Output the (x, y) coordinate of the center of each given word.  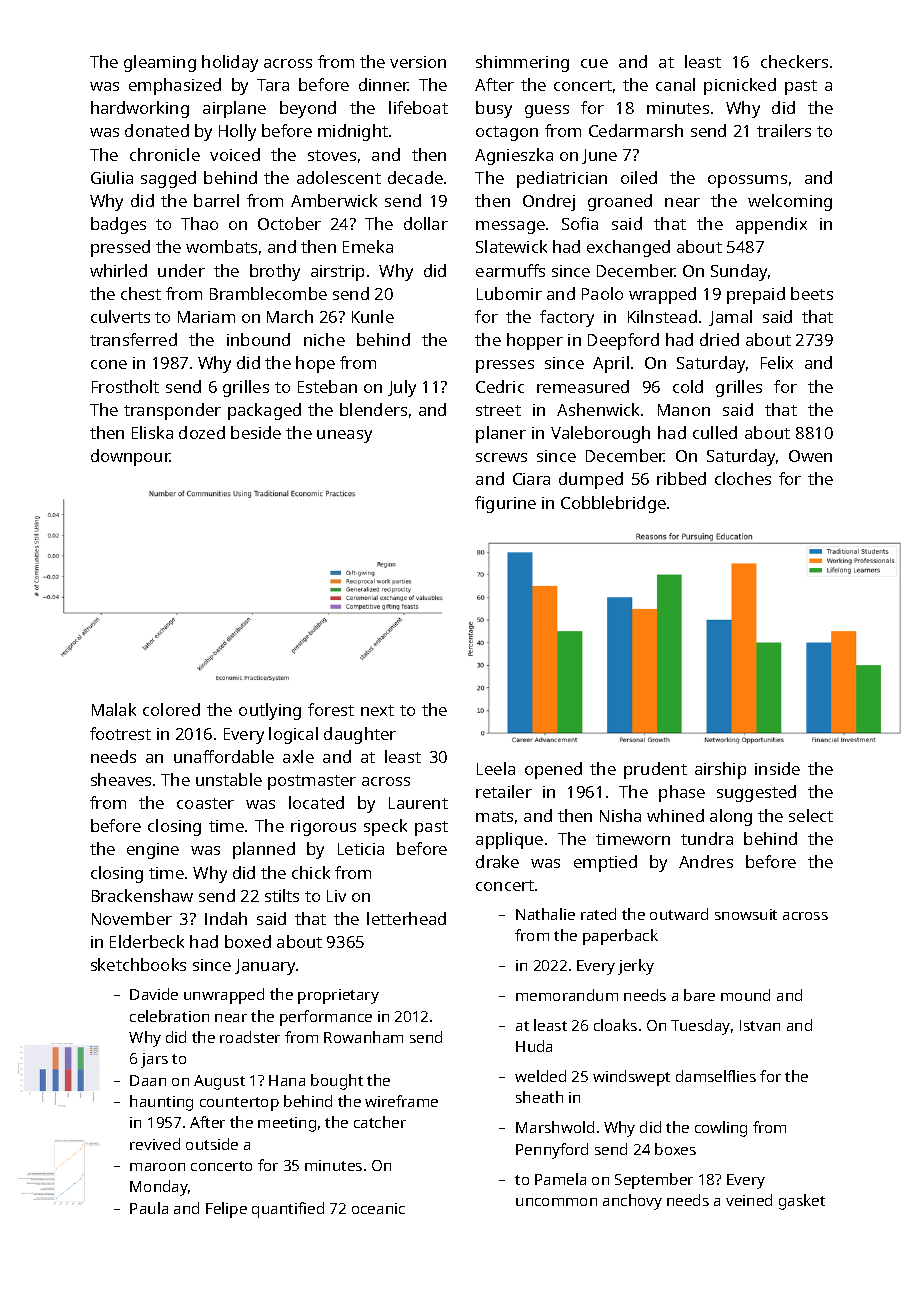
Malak (114, 709)
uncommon (556, 1202)
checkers (794, 61)
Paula (149, 1208)
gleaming (160, 63)
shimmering (522, 63)
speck (385, 827)
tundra (707, 838)
